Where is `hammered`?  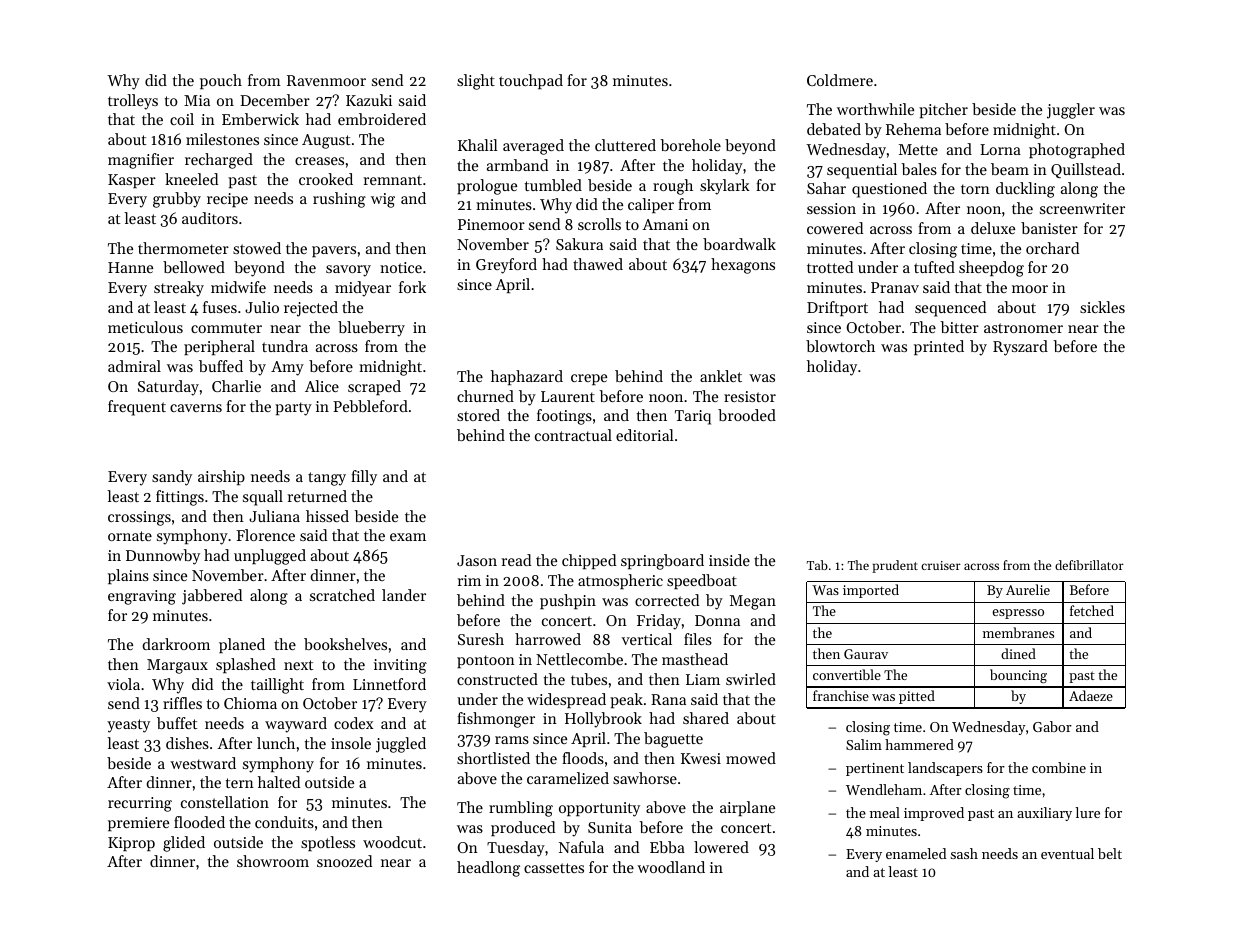 hammered is located at coordinates (919, 744).
